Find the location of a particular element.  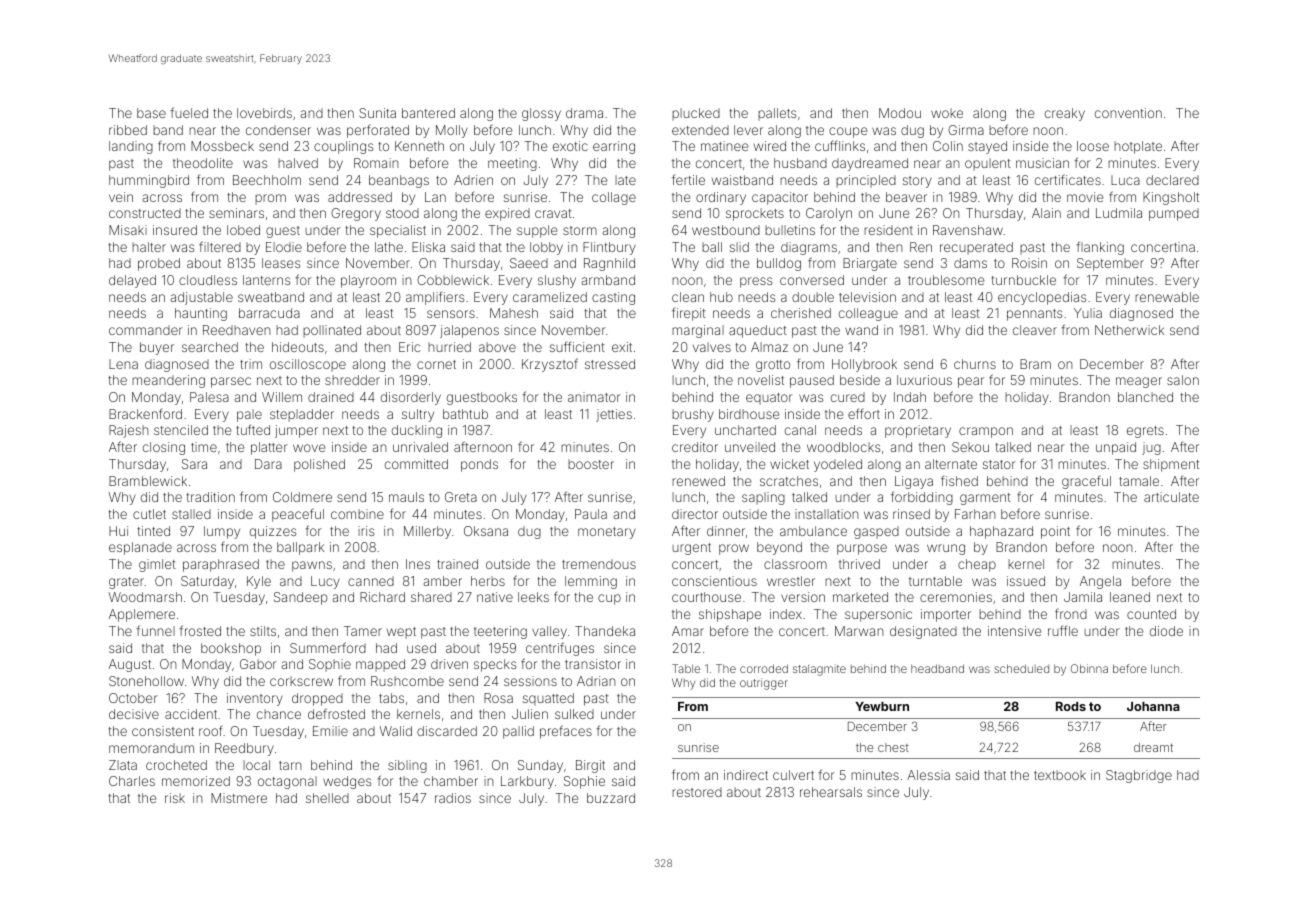

Flintbury is located at coordinates (609, 248).
